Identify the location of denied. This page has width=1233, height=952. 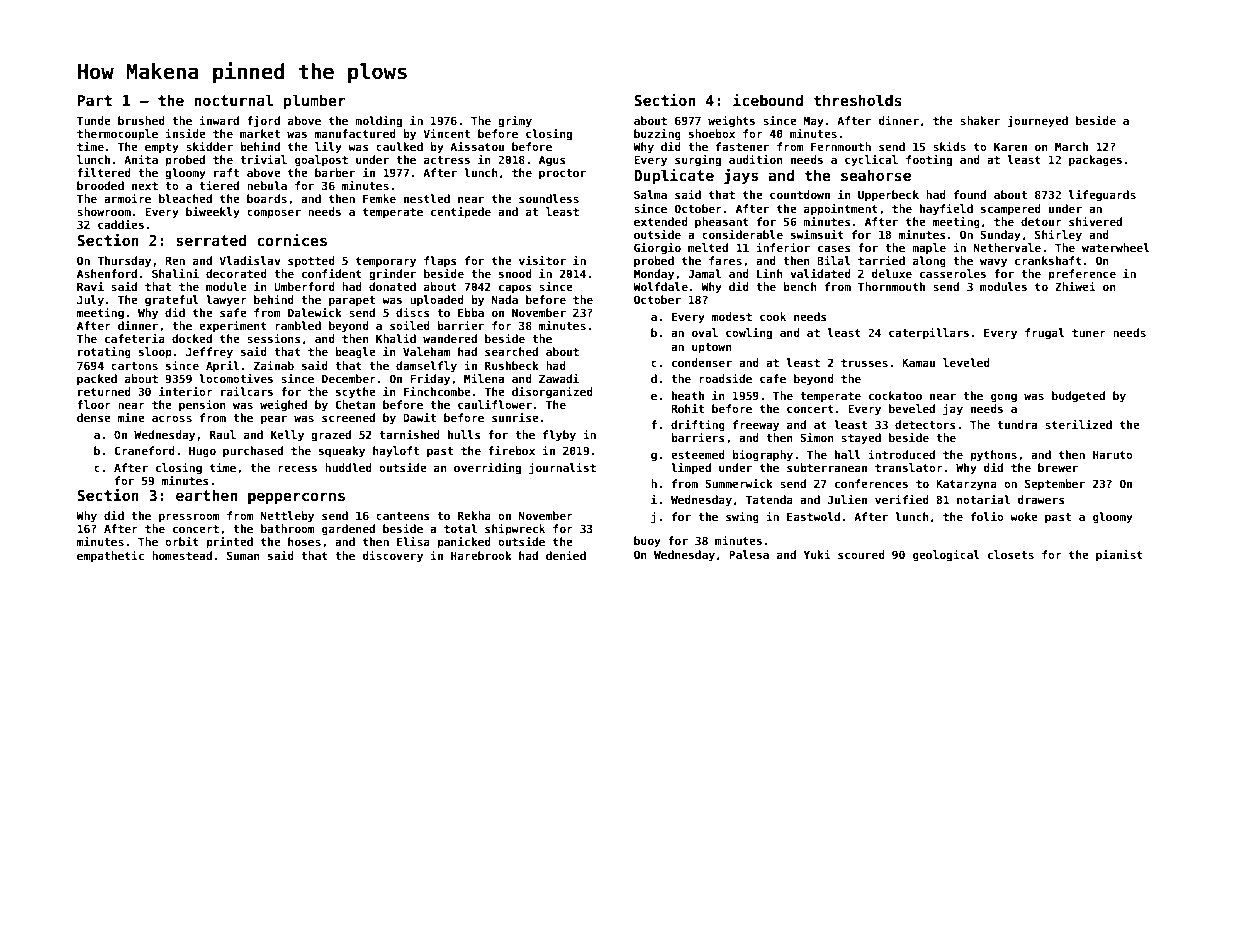
(566, 555).
